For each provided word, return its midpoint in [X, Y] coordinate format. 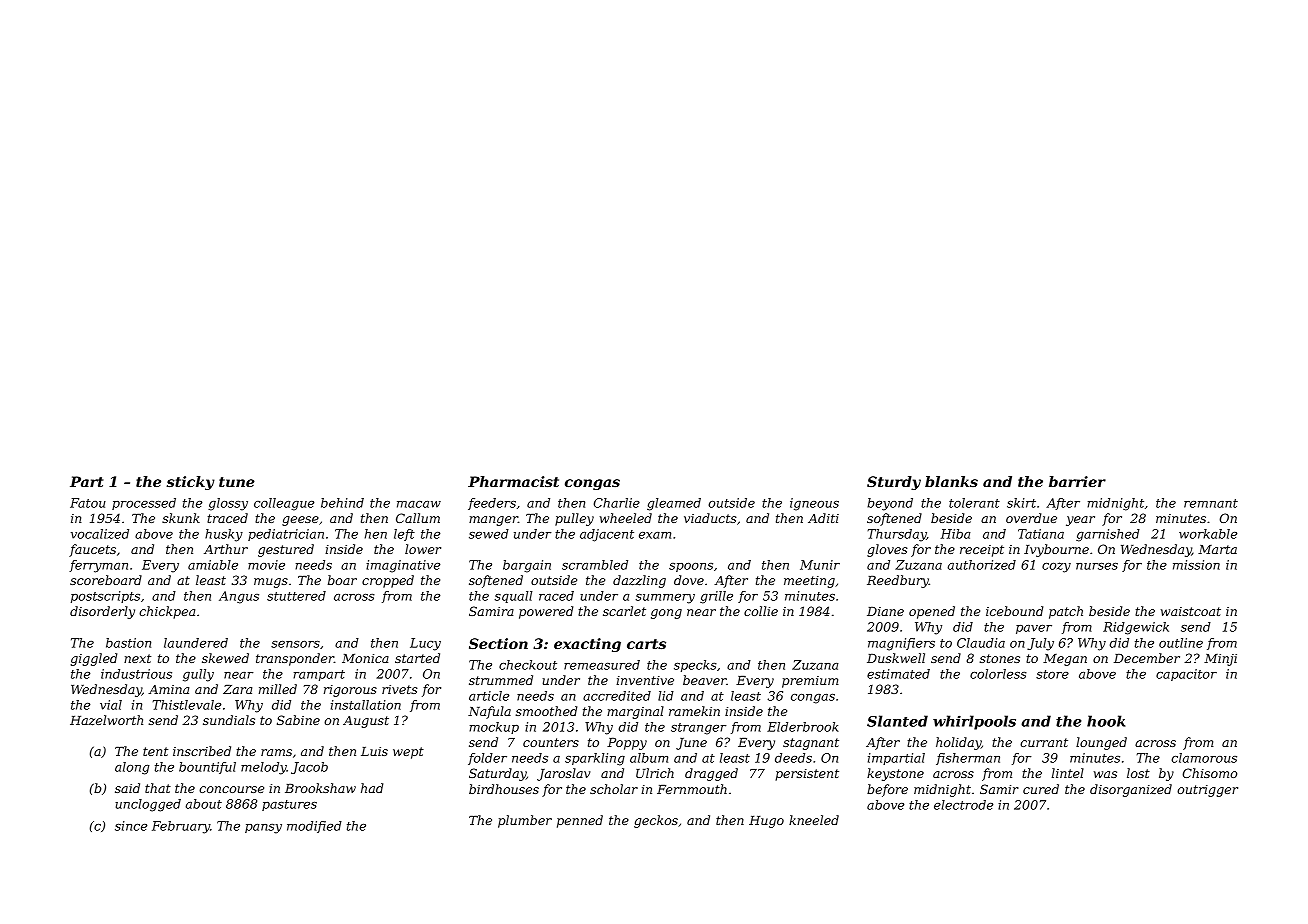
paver [1034, 629]
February [181, 827]
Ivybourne [1056, 550]
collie [761, 611]
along [132, 768]
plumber [525, 821]
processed [144, 504]
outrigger [1207, 791]
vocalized [100, 534]
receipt [982, 551]
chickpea [167, 612]
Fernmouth [692, 789]
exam [655, 535]
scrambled [595, 565]
